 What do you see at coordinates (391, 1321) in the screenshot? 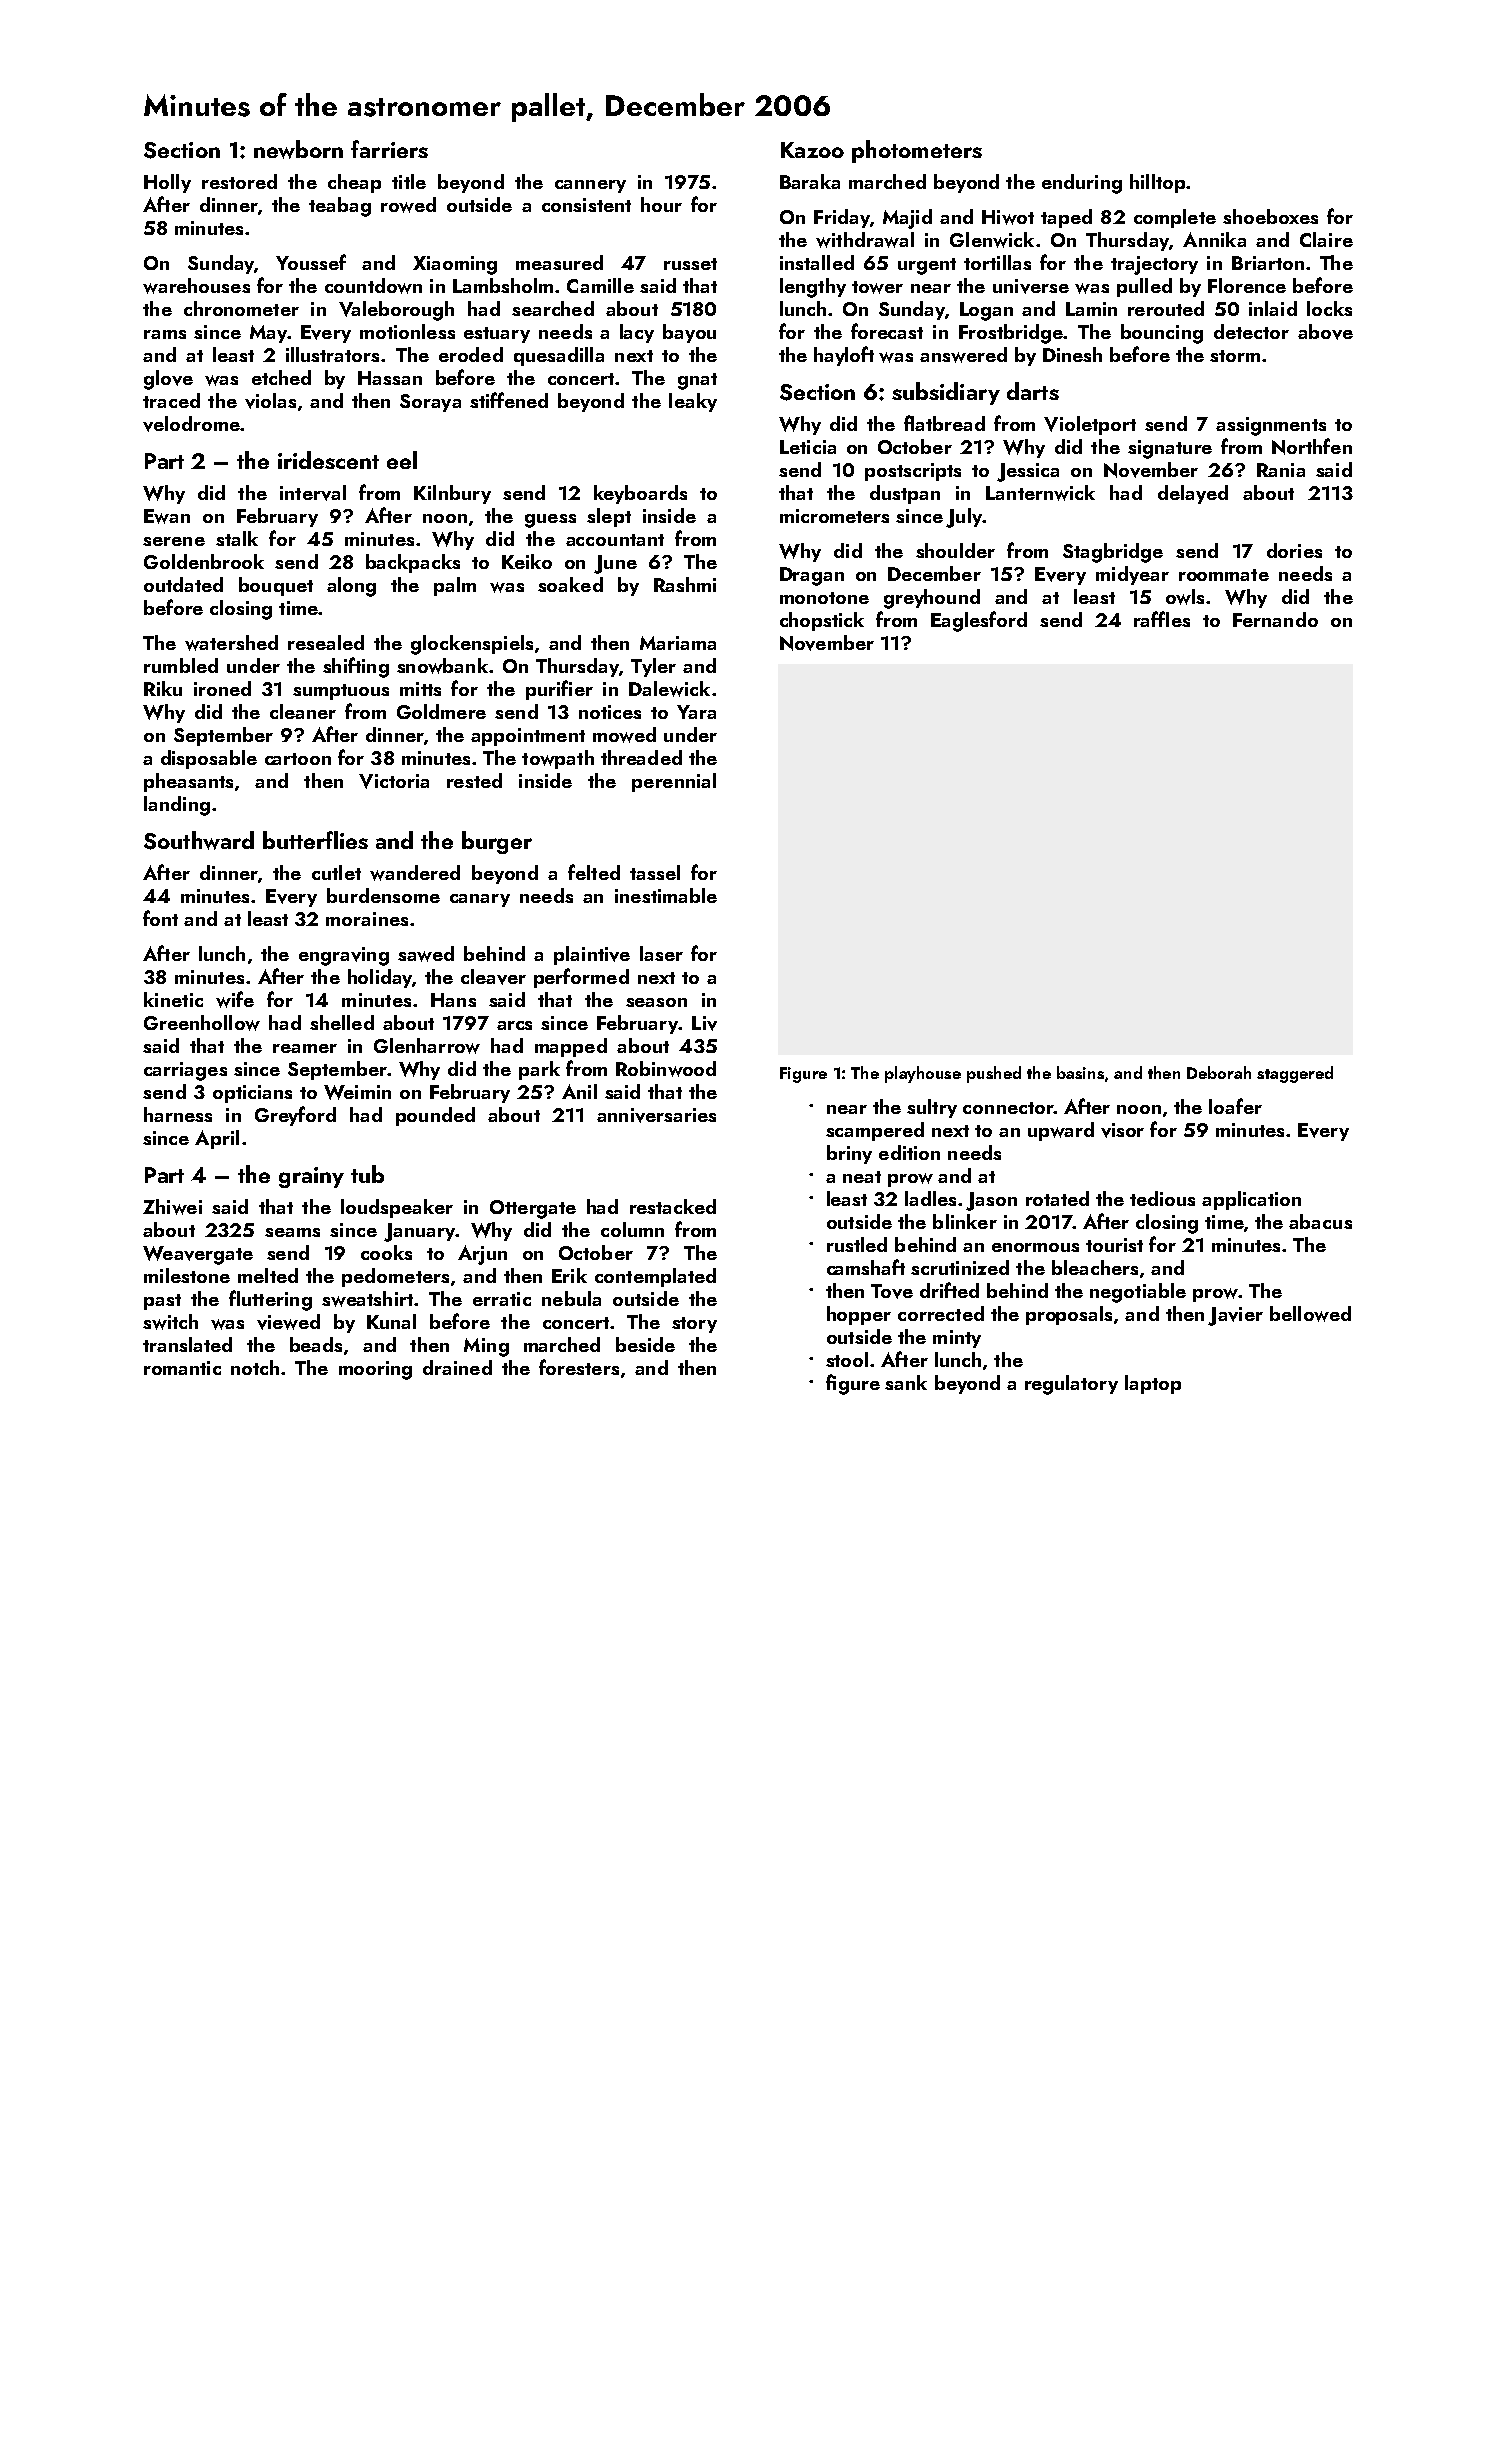
I see `Kunal` at bounding box center [391, 1321].
